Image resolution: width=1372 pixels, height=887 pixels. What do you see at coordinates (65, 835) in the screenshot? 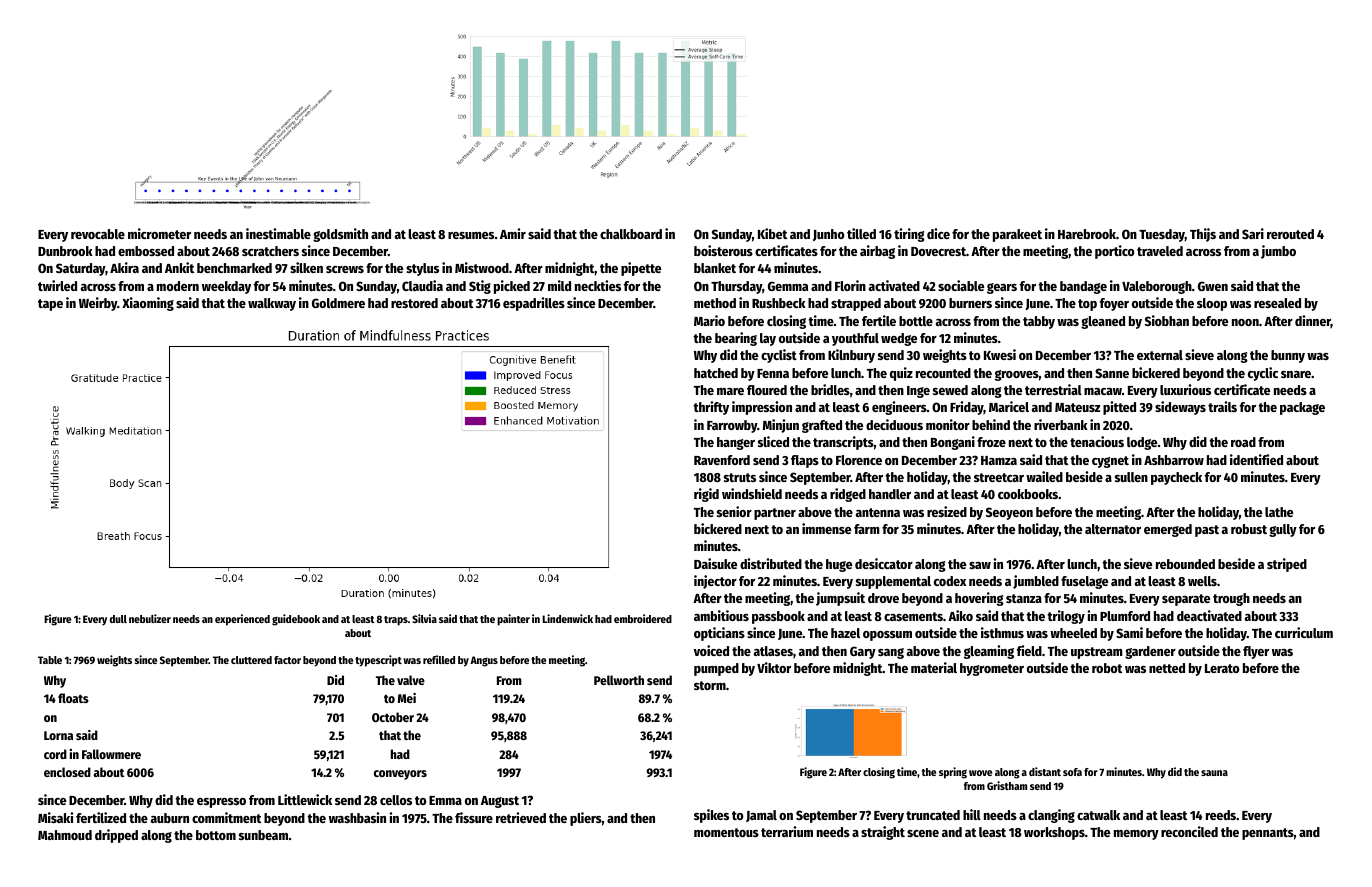
I see `Mahmoud` at bounding box center [65, 835].
